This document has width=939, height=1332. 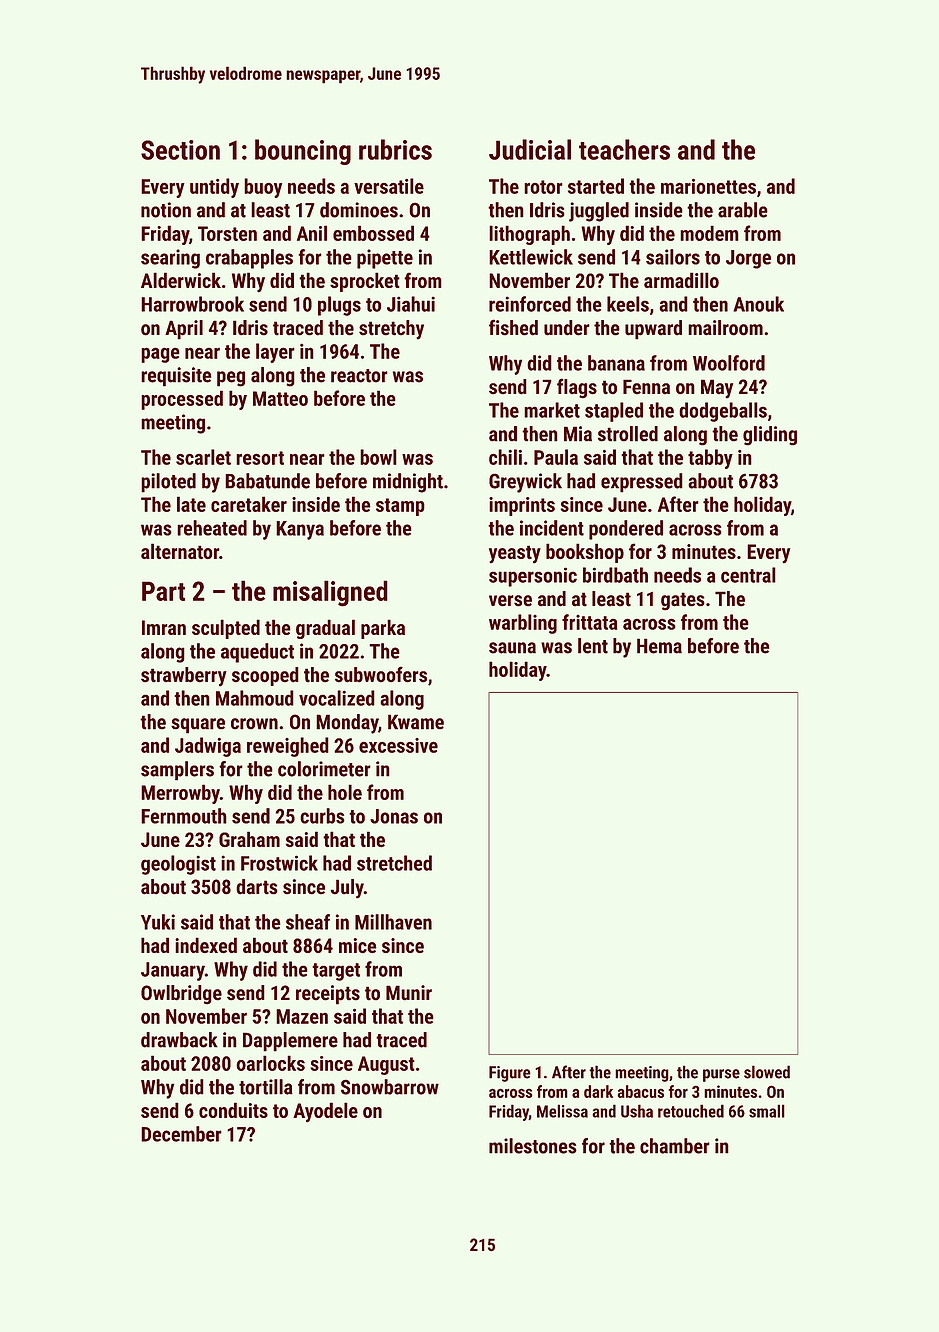 What do you see at coordinates (226, 629) in the document?
I see `sculpted` at bounding box center [226, 629].
